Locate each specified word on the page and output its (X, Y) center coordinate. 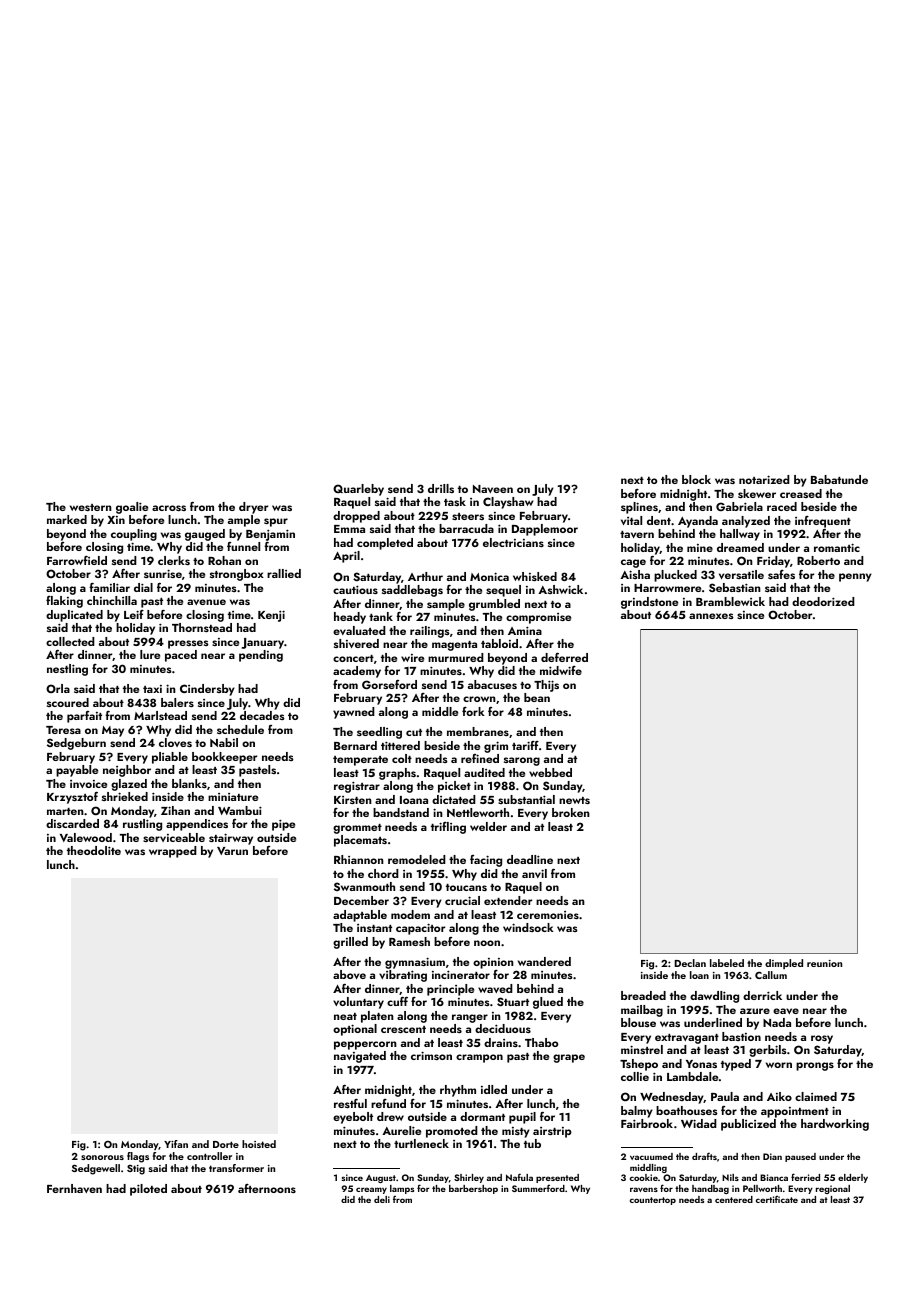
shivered (356, 643)
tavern (637, 534)
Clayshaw (508, 503)
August (381, 1178)
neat (345, 1016)
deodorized (823, 601)
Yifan (176, 1144)
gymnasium (415, 963)
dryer (253, 508)
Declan (690, 963)
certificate (777, 1199)
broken (571, 812)
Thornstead (202, 627)
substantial (526, 799)
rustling (142, 825)
